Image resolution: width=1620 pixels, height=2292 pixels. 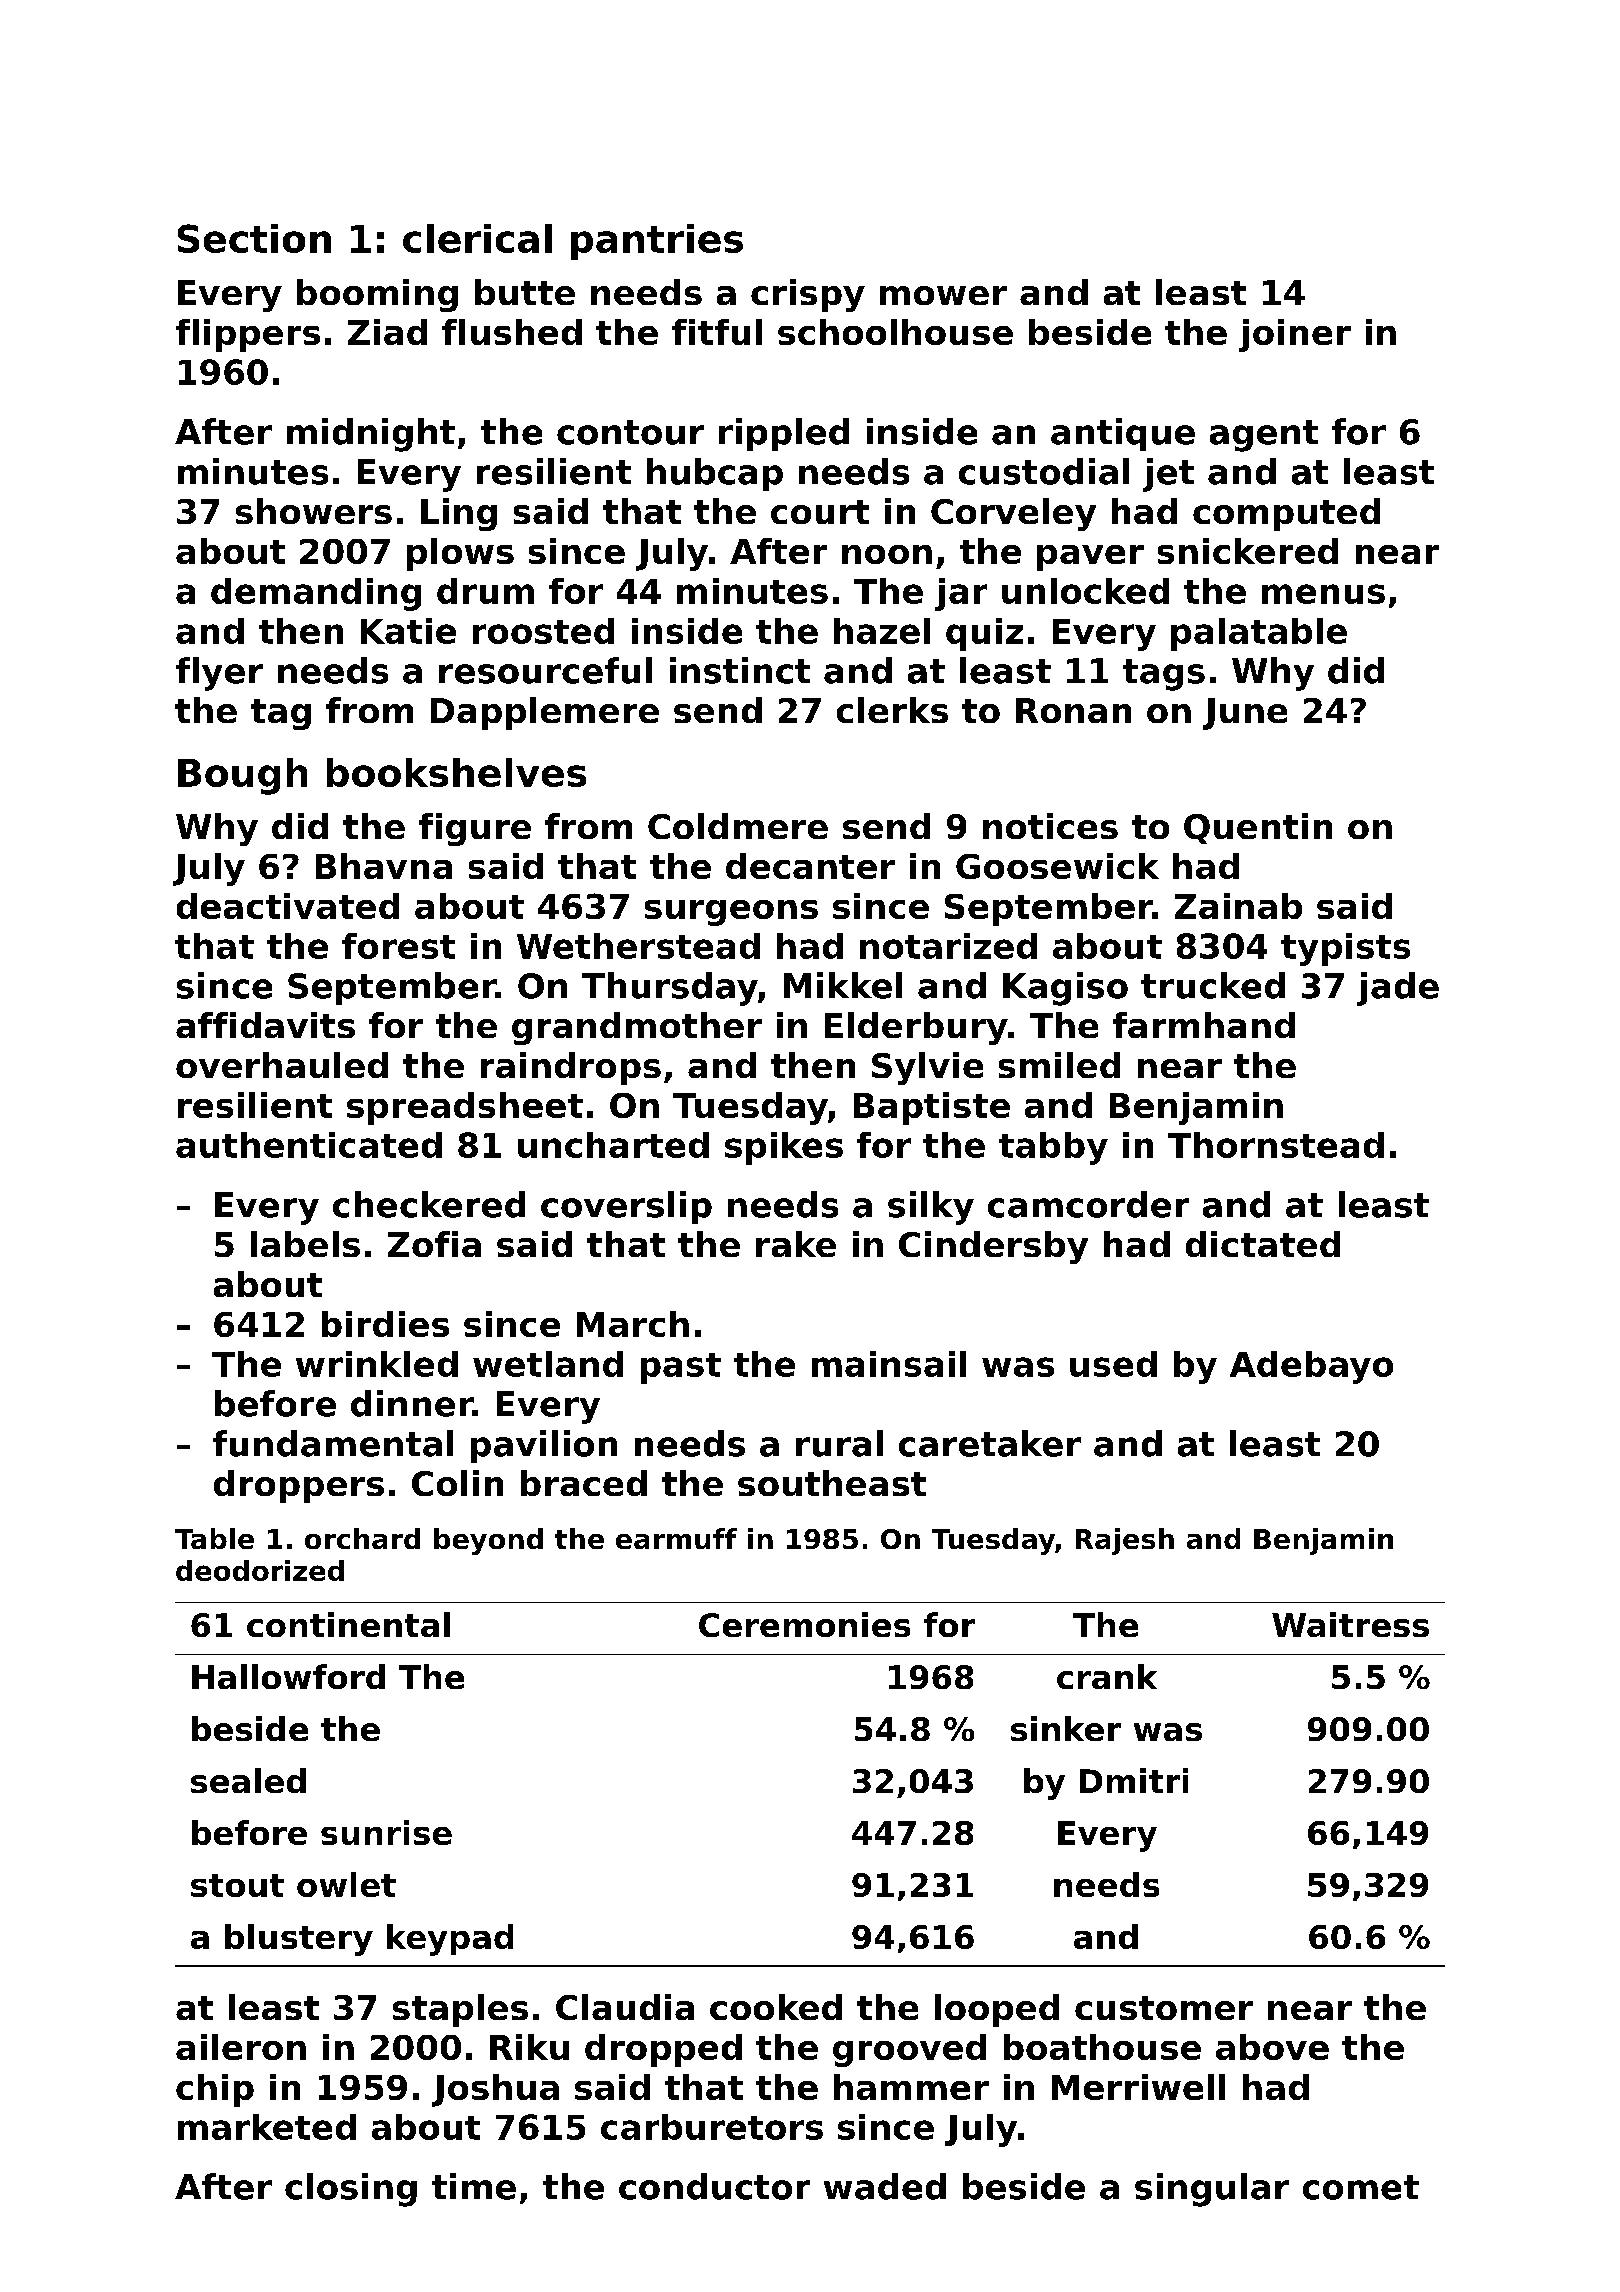 What do you see at coordinates (738, 826) in the screenshot?
I see `Coldmere` at bounding box center [738, 826].
